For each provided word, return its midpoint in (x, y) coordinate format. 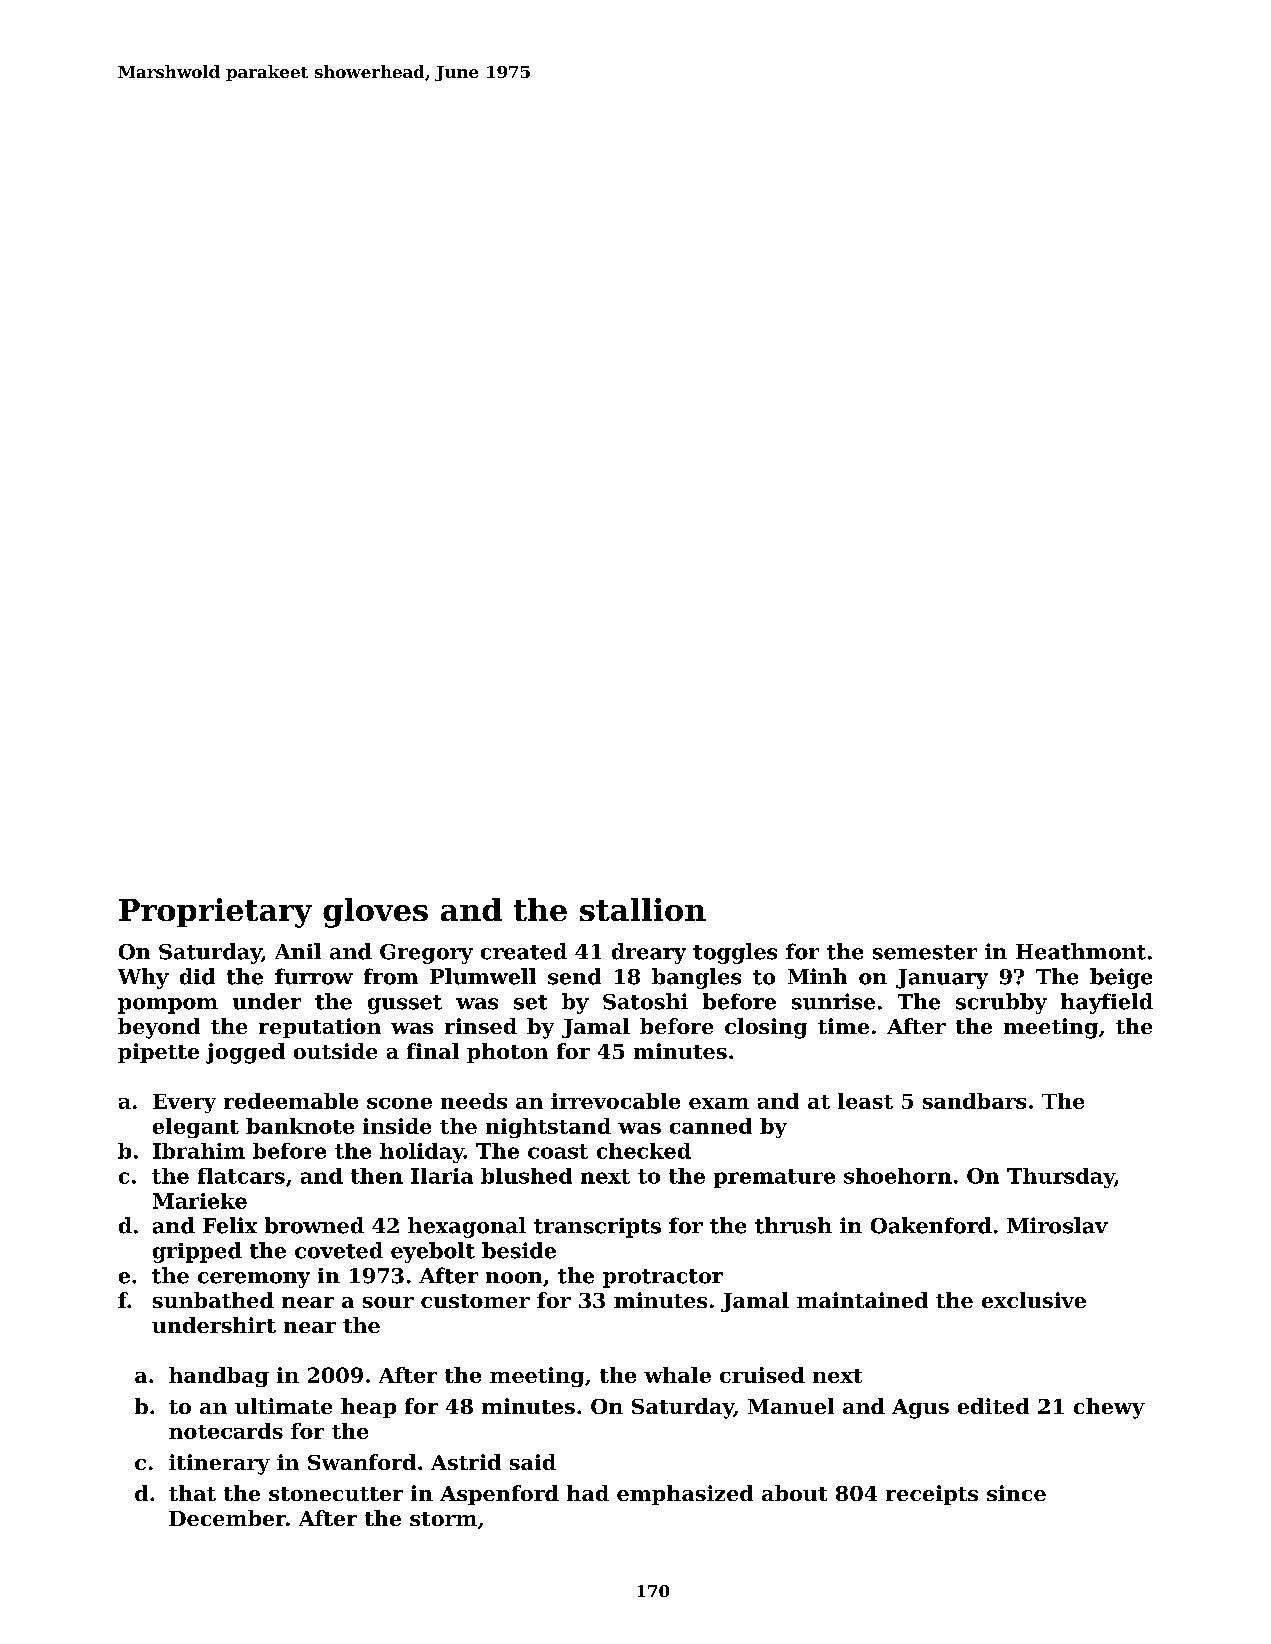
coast (558, 1151)
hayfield (1107, 1003)
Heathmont (1081, 951)
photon (507, 1053)
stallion (643, 909)
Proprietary (215, 913)
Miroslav (1057, 1225)
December (227, 1518)
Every (184, 1103)
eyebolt (433, 1252)
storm (443, 1519)
